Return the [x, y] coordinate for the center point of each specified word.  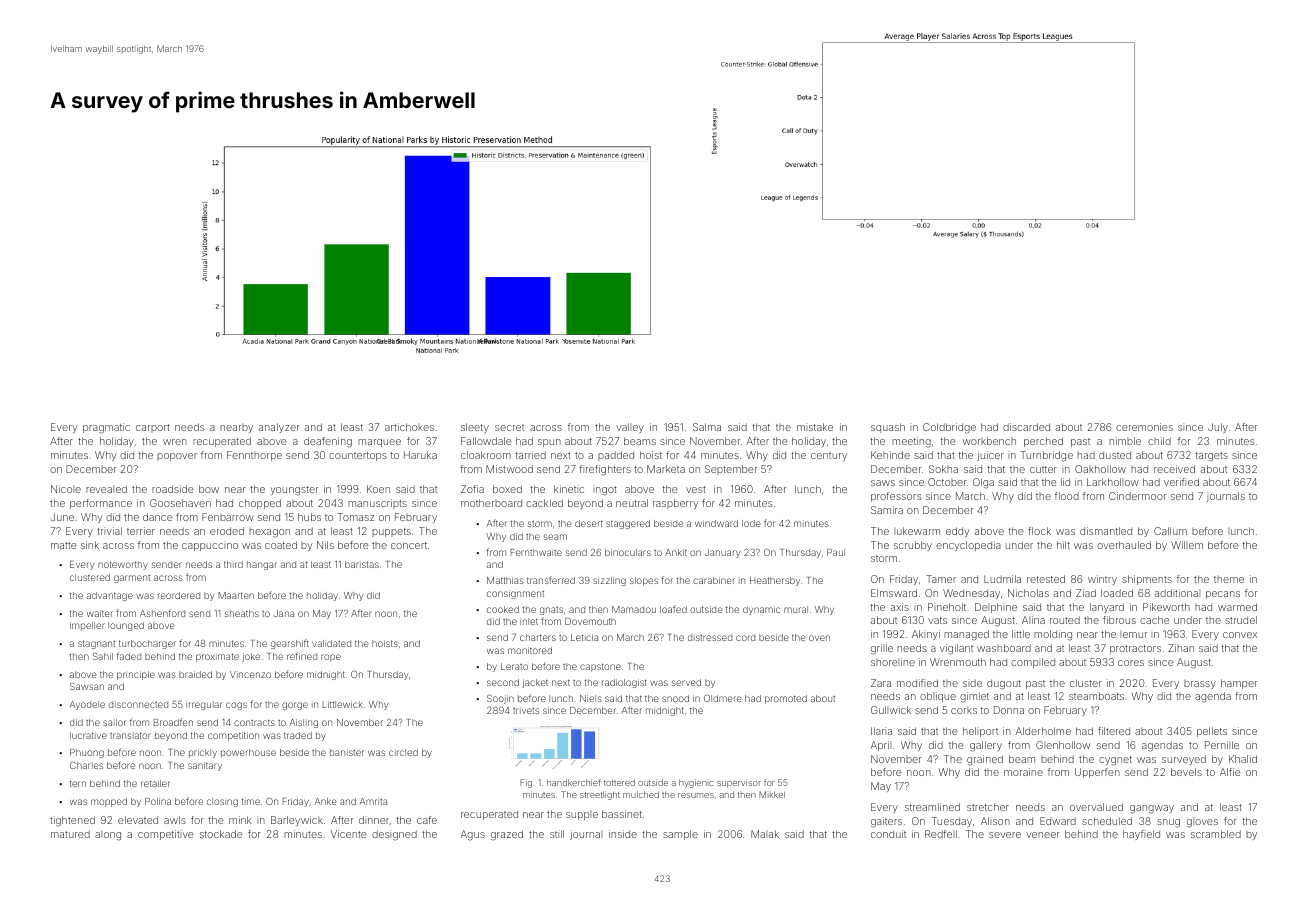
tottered [619, 782]
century [829, 456]
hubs [309, 517]
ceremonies [1144, 427]
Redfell [941, 834]
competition [233, 736]
